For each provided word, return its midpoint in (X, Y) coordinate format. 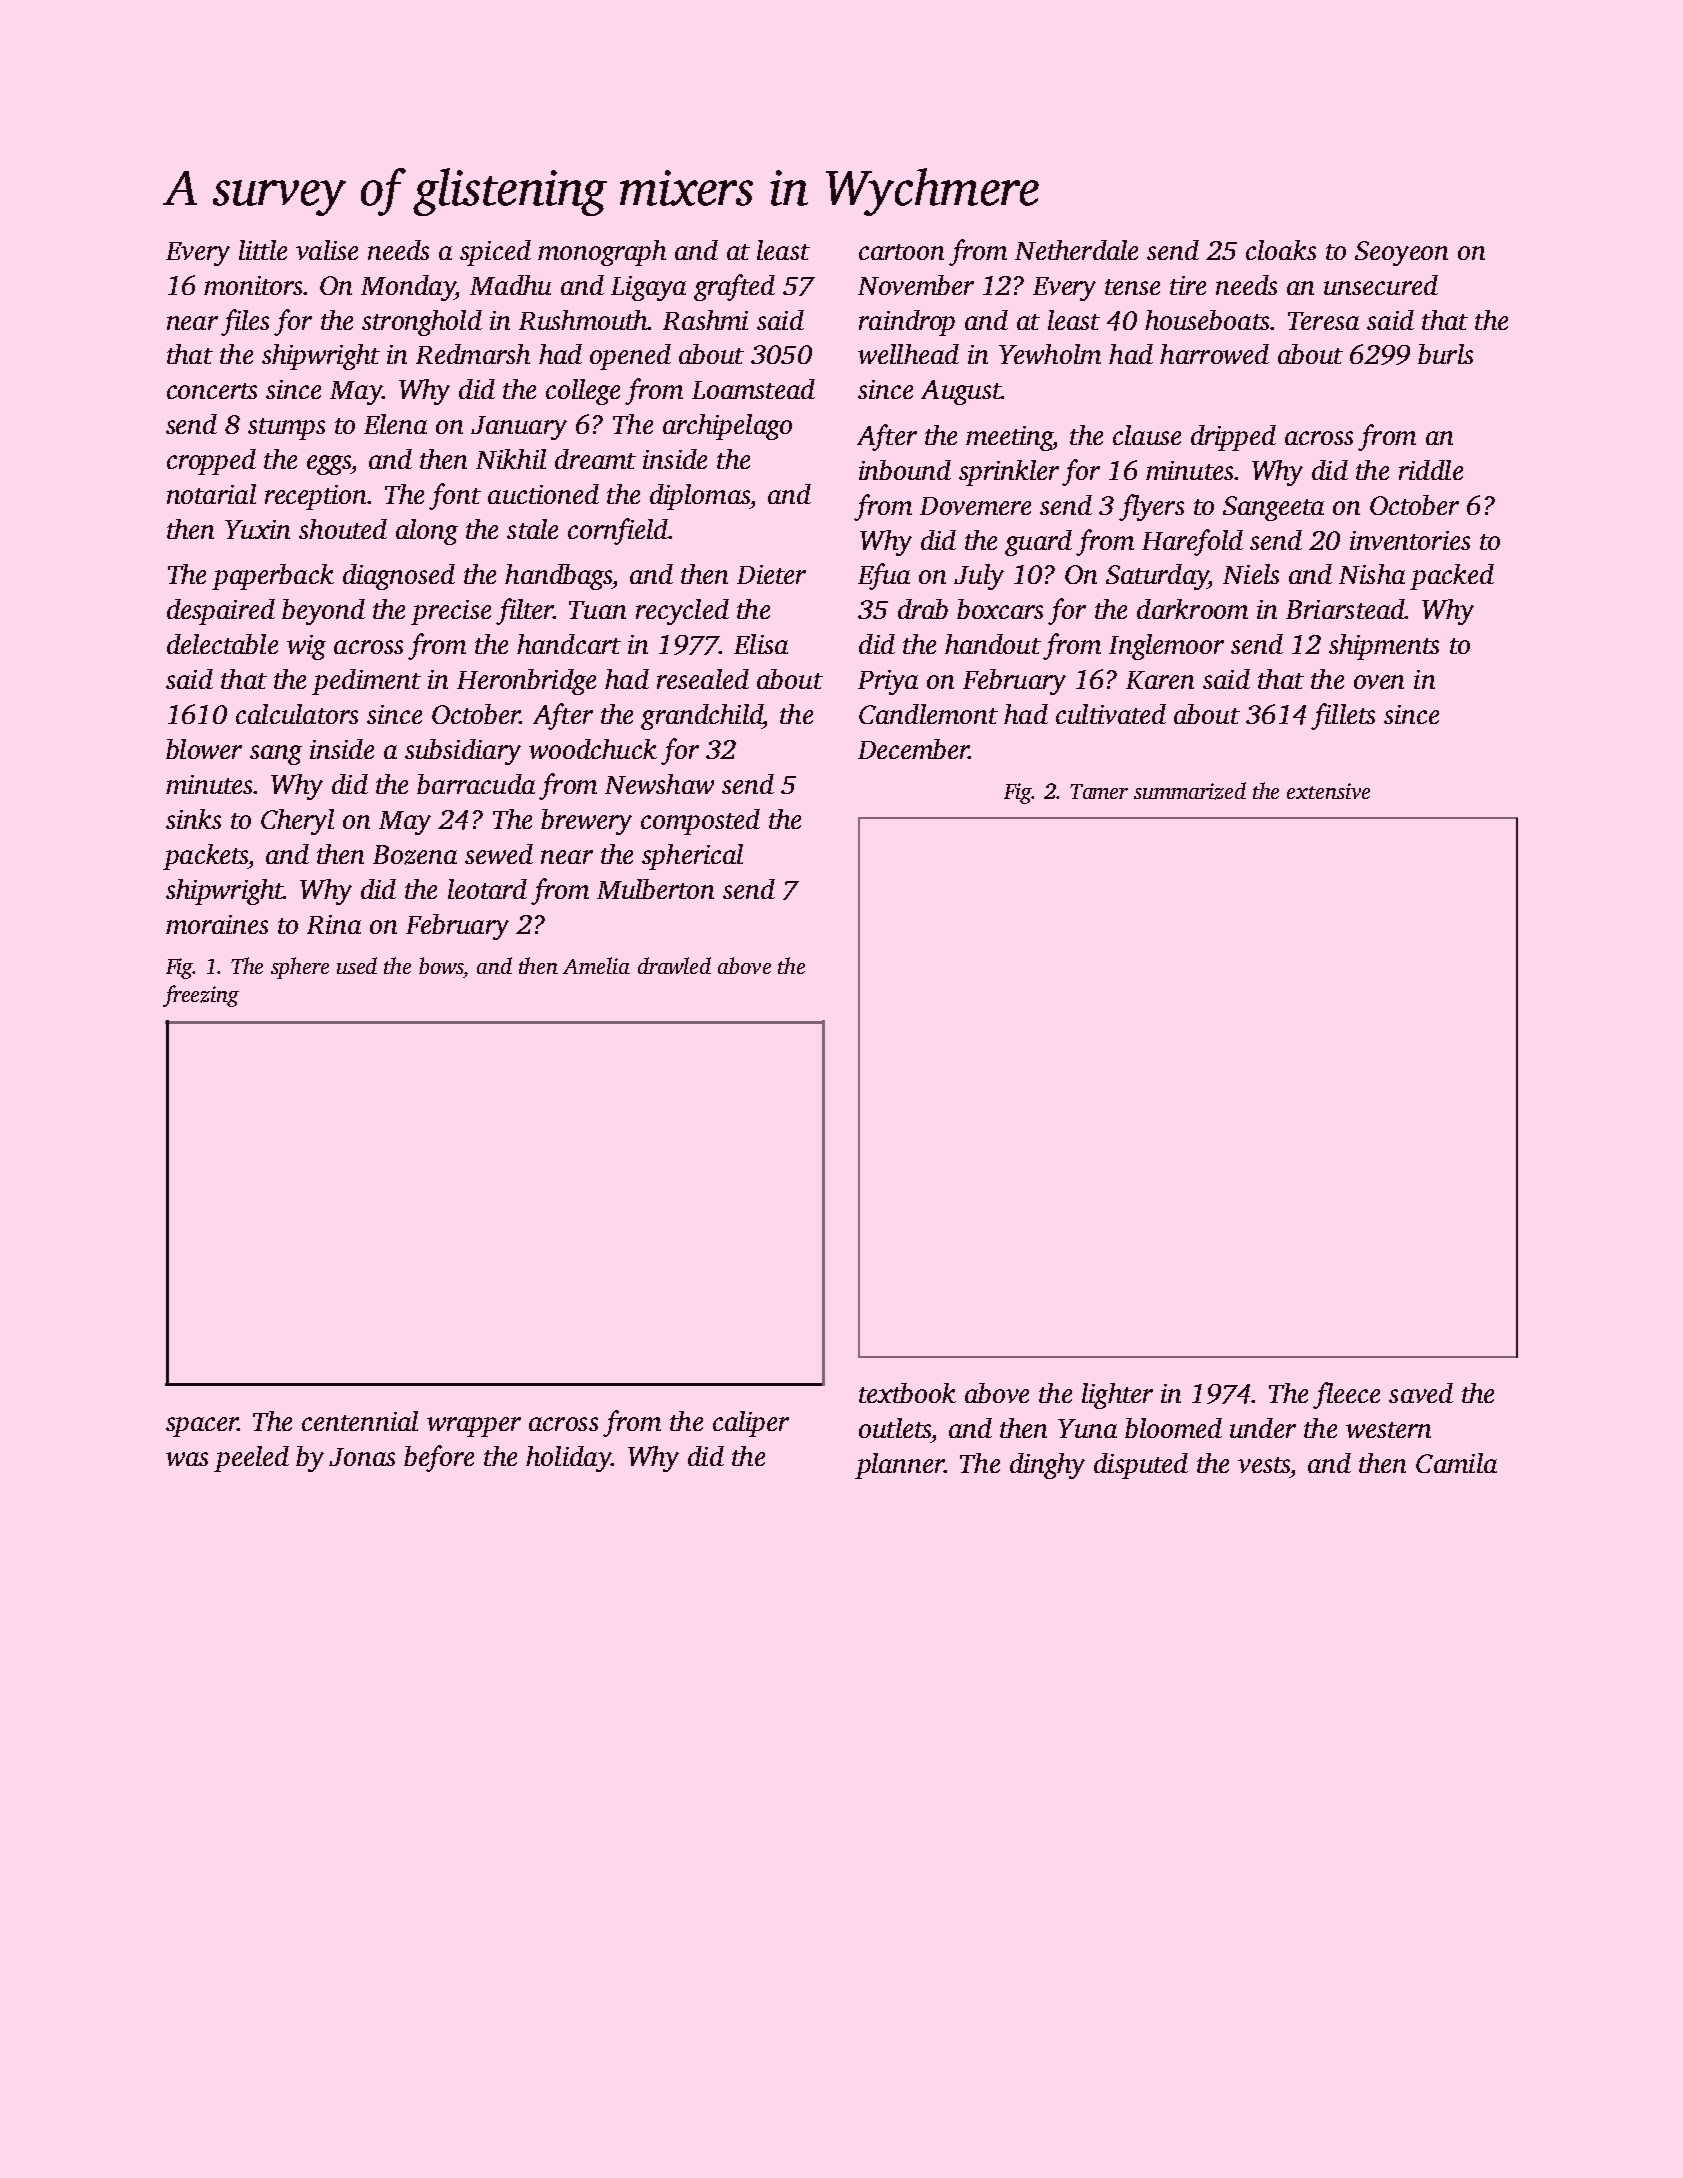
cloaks (1281, 250)
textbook (907, 1393)
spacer (202, 1427)
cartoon (901, 252)
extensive (1328, 791)
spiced (495, 253)
